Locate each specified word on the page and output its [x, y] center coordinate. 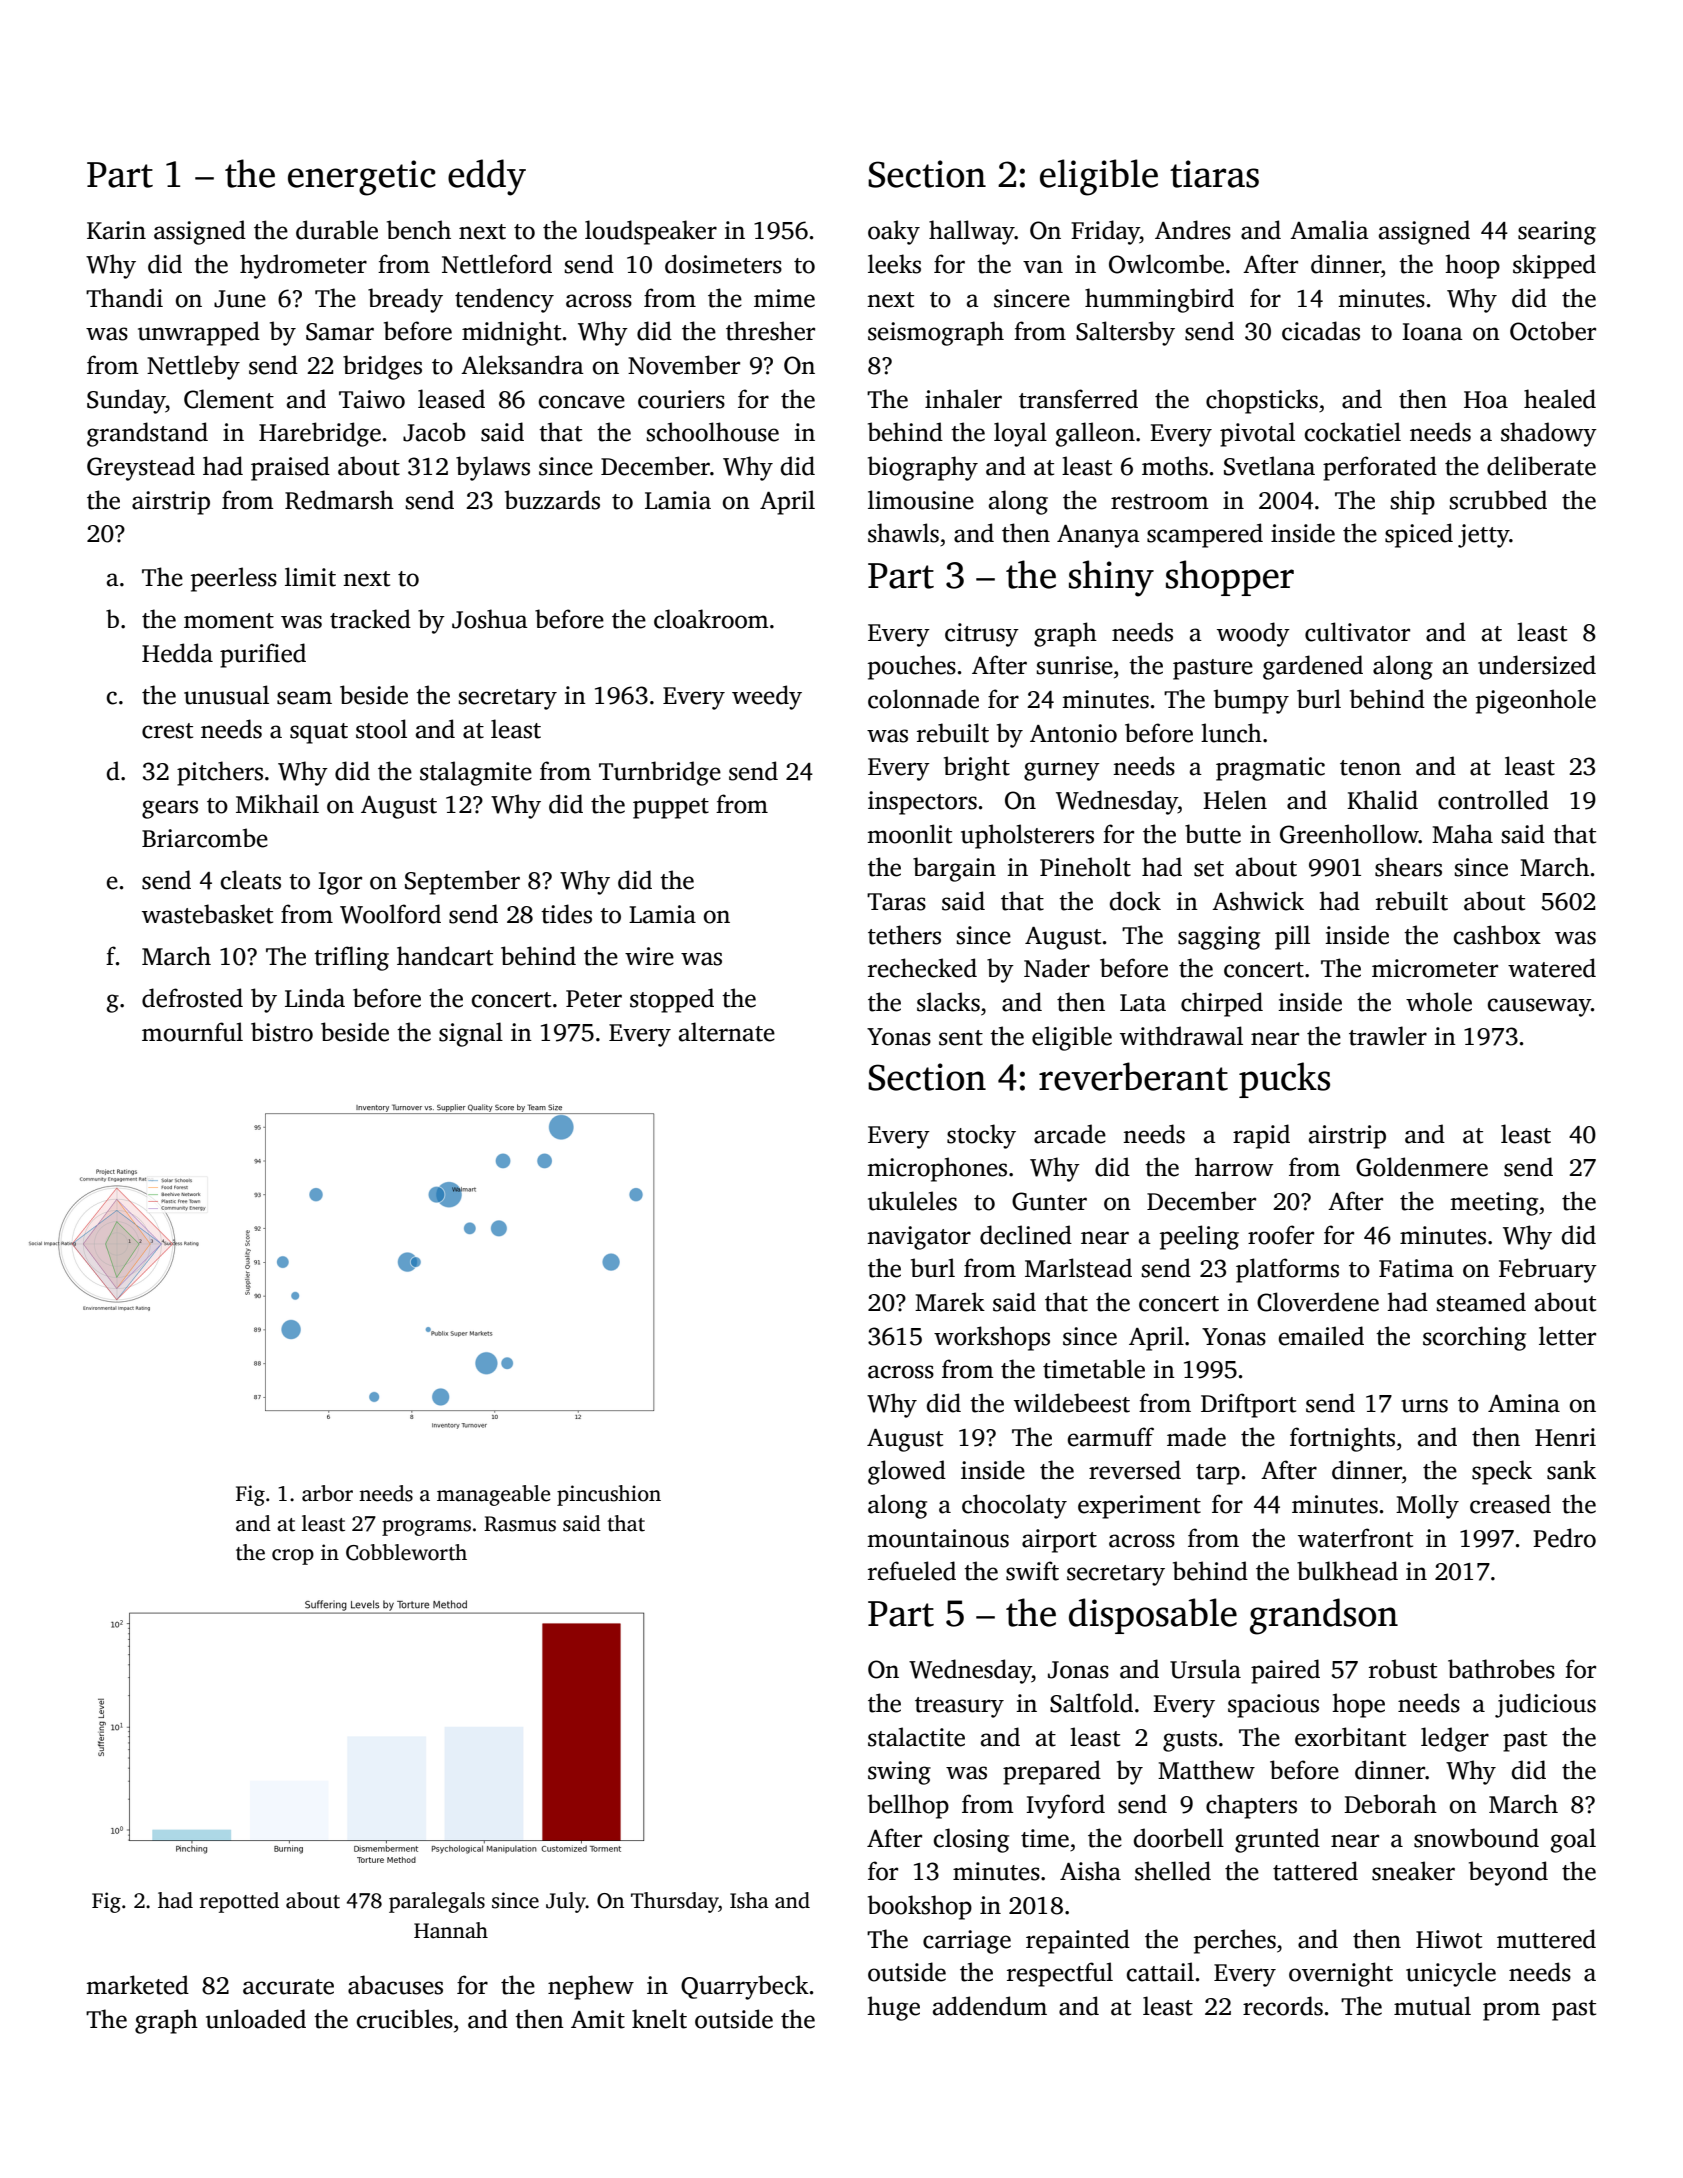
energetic [362, 178]
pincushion [609, 1495]
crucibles [405, 2019]
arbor [327, 1493]
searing [1557, 233]
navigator [919, 1238]
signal [471, 1034]
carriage [967, 1942]
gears [170, 809]
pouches [912, 667]
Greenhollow [1349, 834]
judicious [1545, 1705]
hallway [972, 232]
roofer [1281, 1235]
